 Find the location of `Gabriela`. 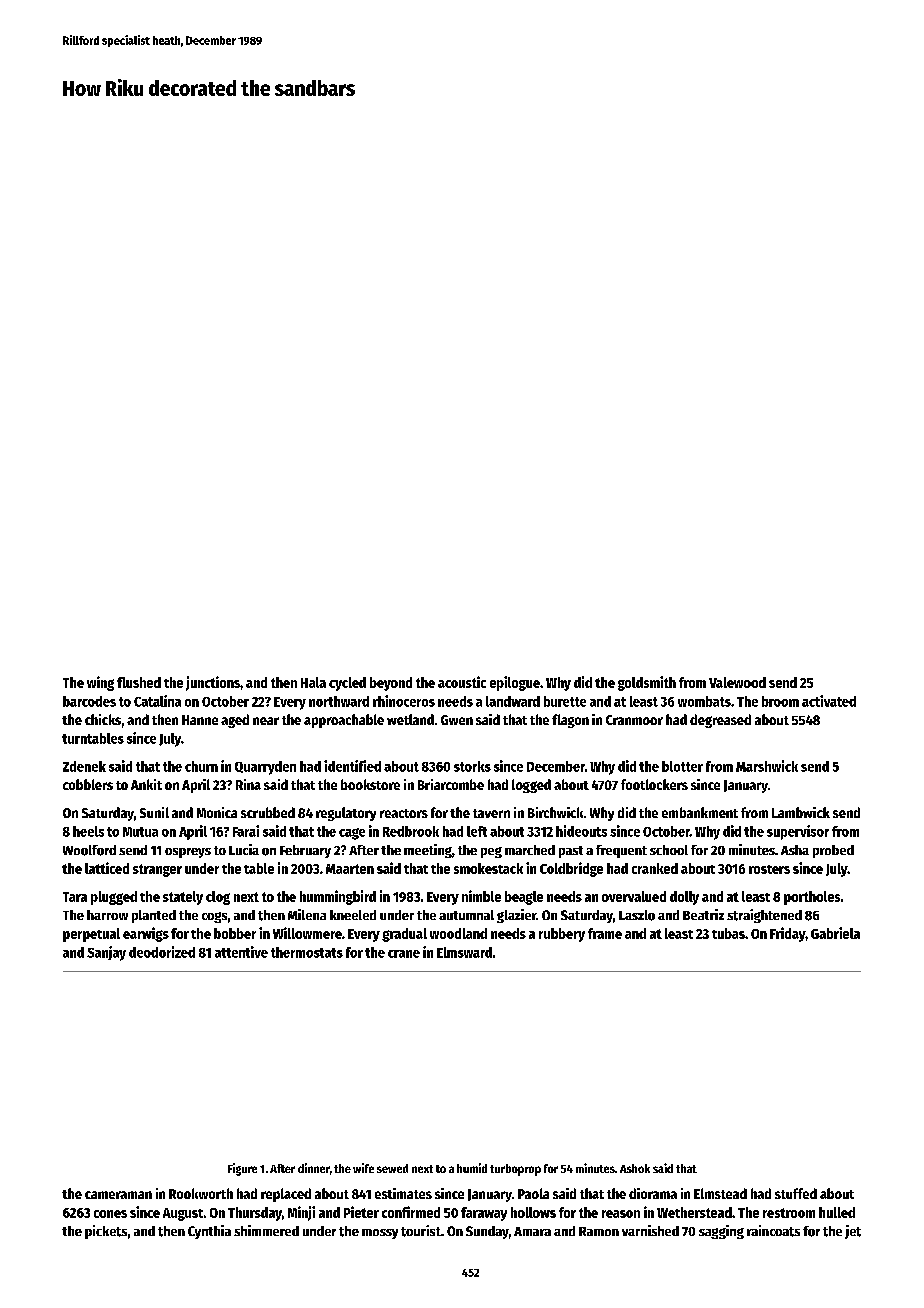

Gabriela is located at coordinates (835, 933).
